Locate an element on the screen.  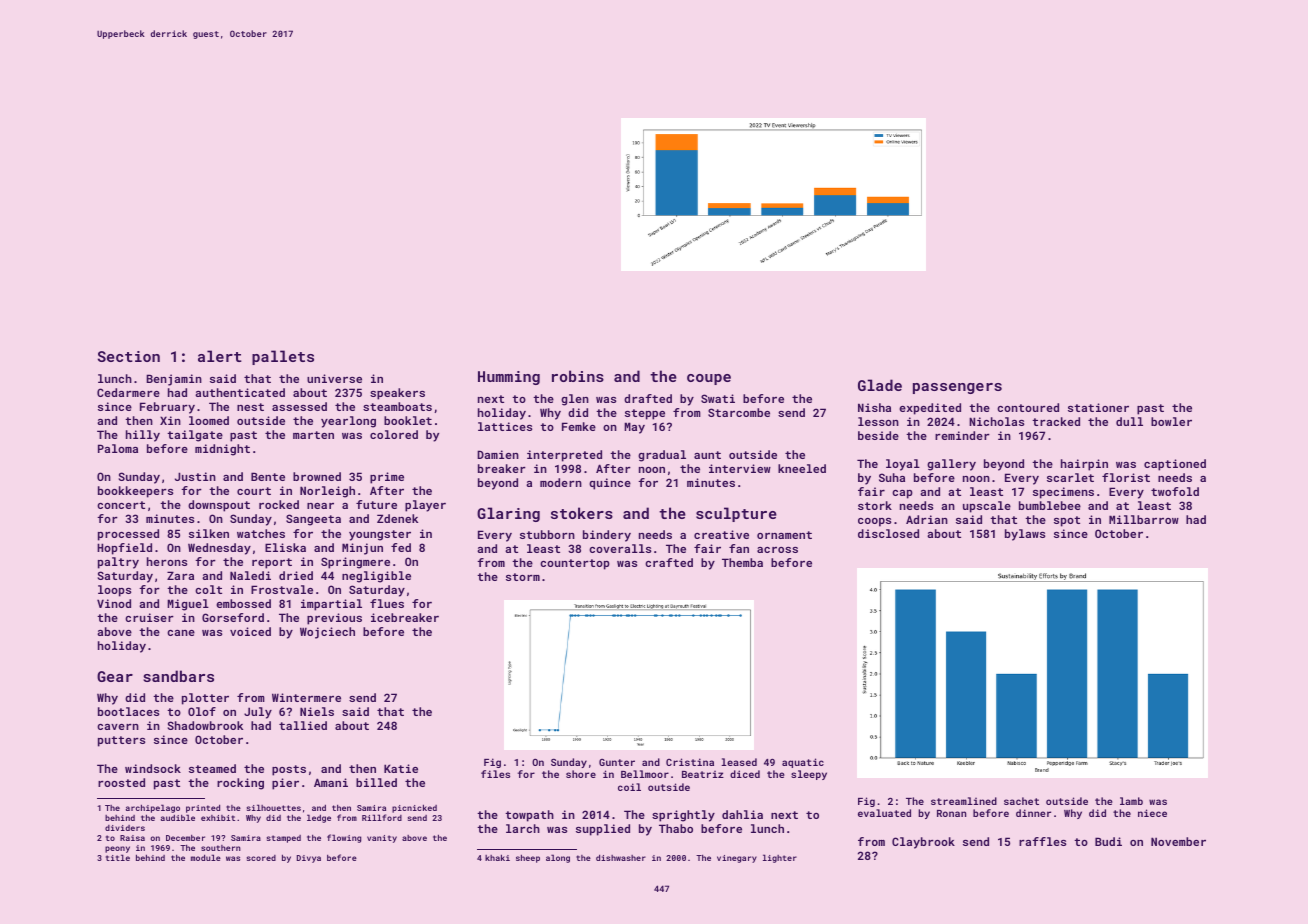
storm is located at coordinates (523, 577).
